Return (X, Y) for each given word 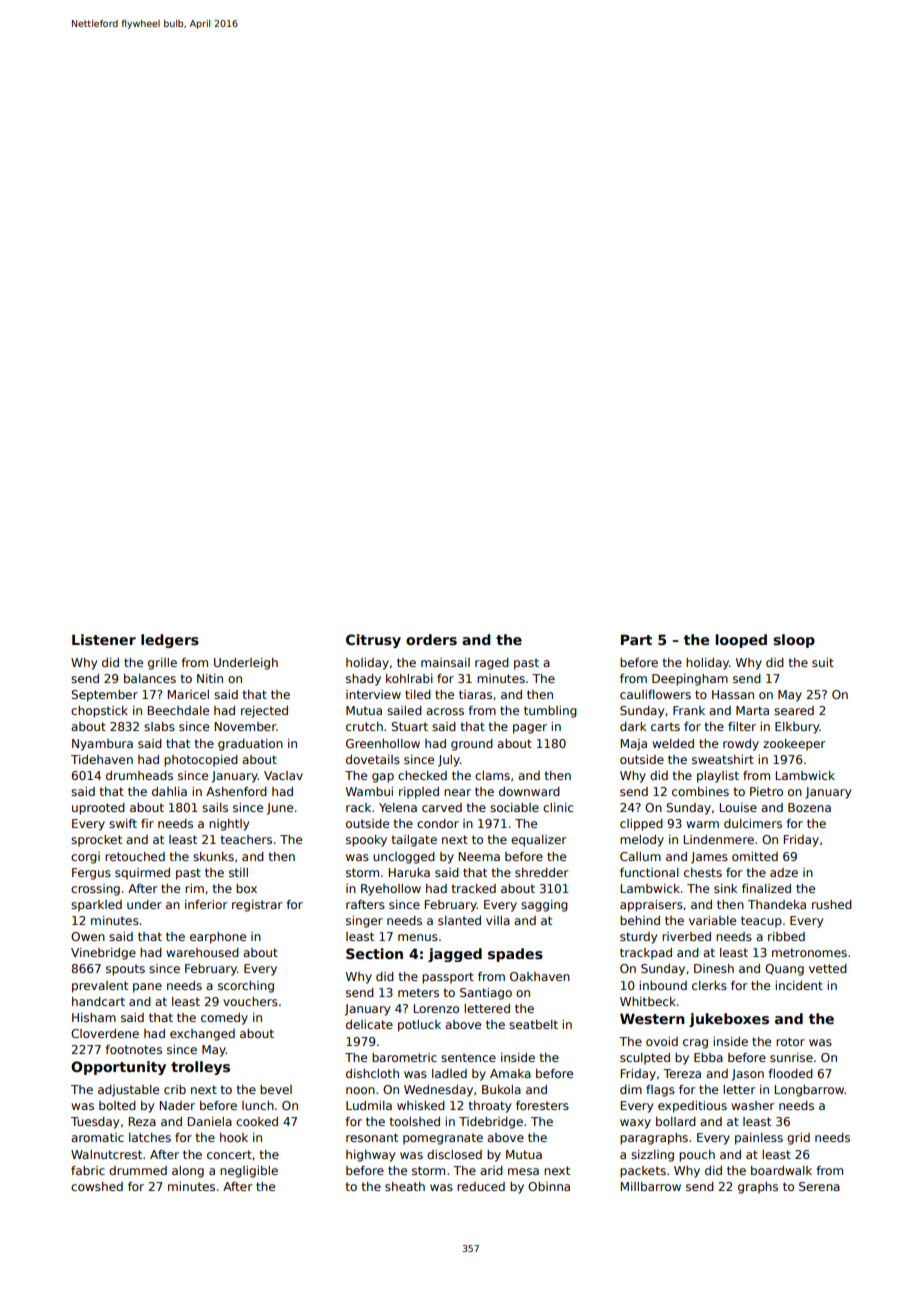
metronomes (809, 952)
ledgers (170, 641)
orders (431, 639)
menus (418, 937)
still (238, 872)
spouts (125, 970)
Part (636, 639)
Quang (784, 970)
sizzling (652, 1156)
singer (364, 922)
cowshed (97, 1186)
